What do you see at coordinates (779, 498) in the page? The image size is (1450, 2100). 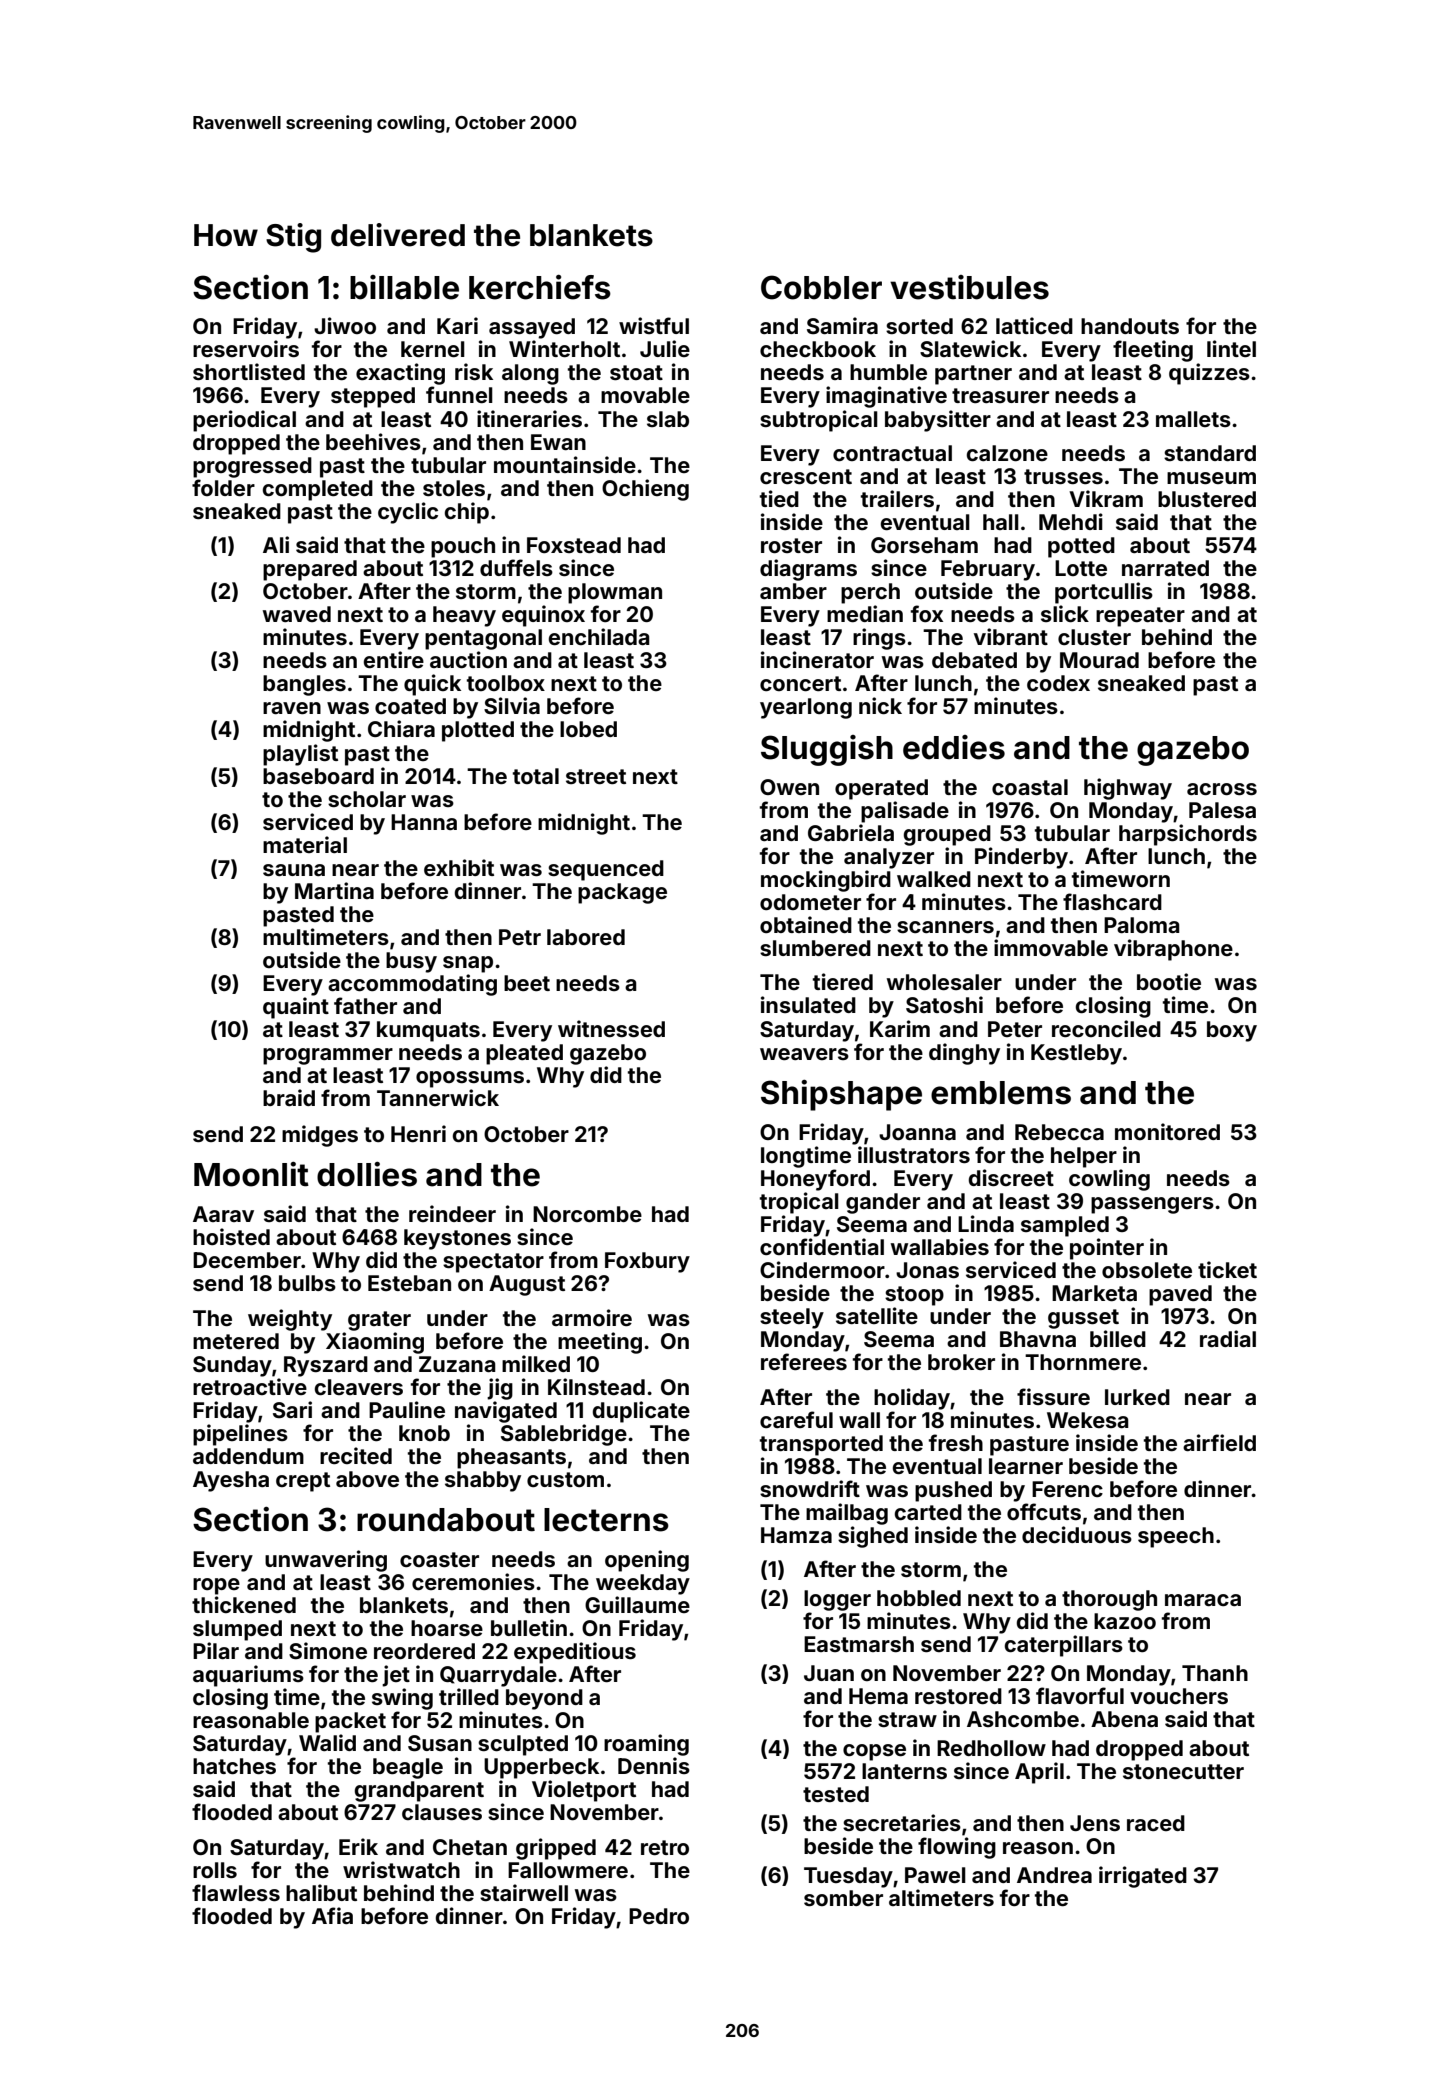 I see `tied` at bounding box center [779, 498].
